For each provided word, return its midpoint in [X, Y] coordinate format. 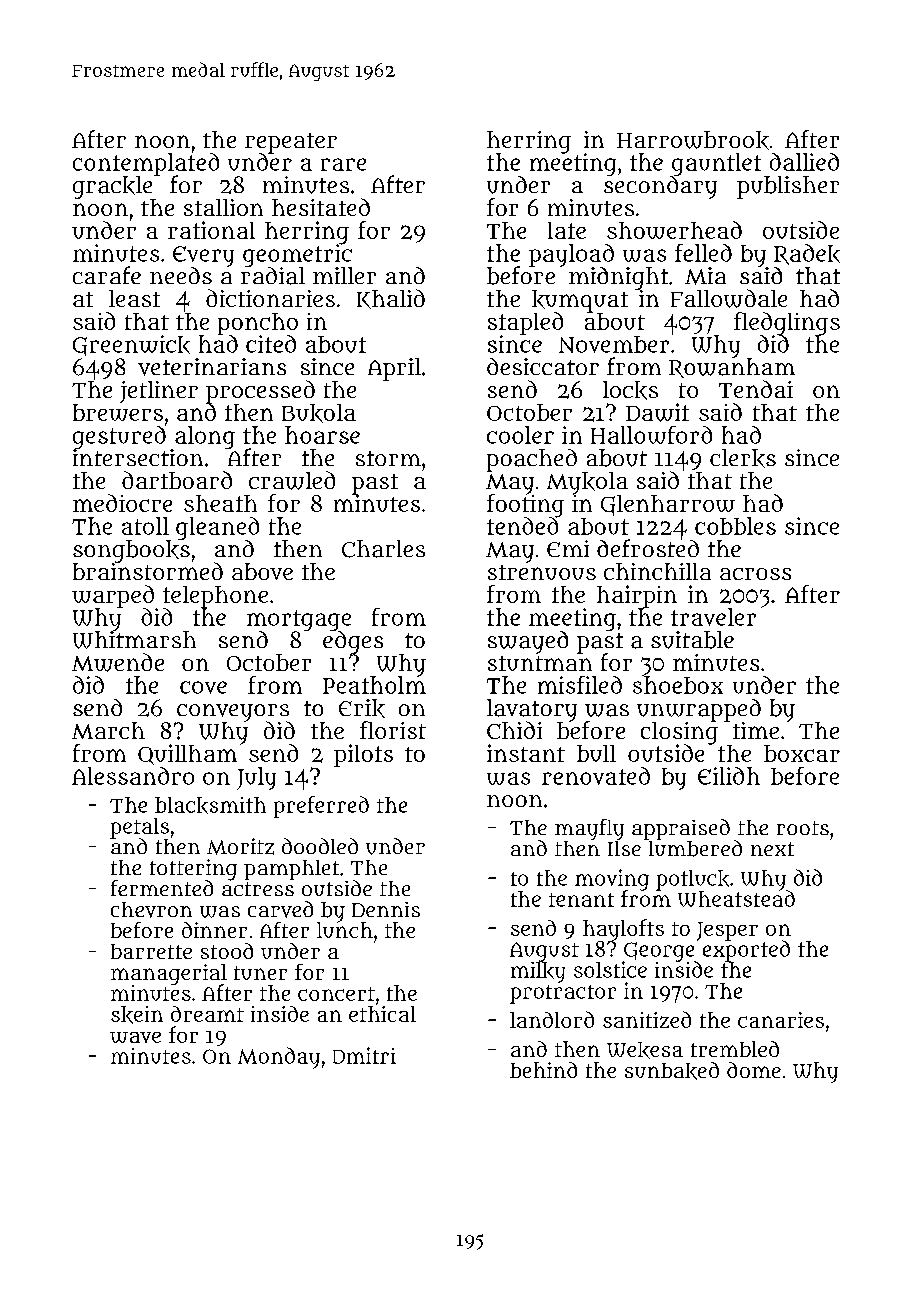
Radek [807, 254]
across [755, 574]
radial [273, 276]
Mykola [587, 483]
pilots [363, 755]
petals [140, 828]
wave [135, 1037]
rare [343, 164]
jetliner [159, 392]
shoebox [678, 685]
